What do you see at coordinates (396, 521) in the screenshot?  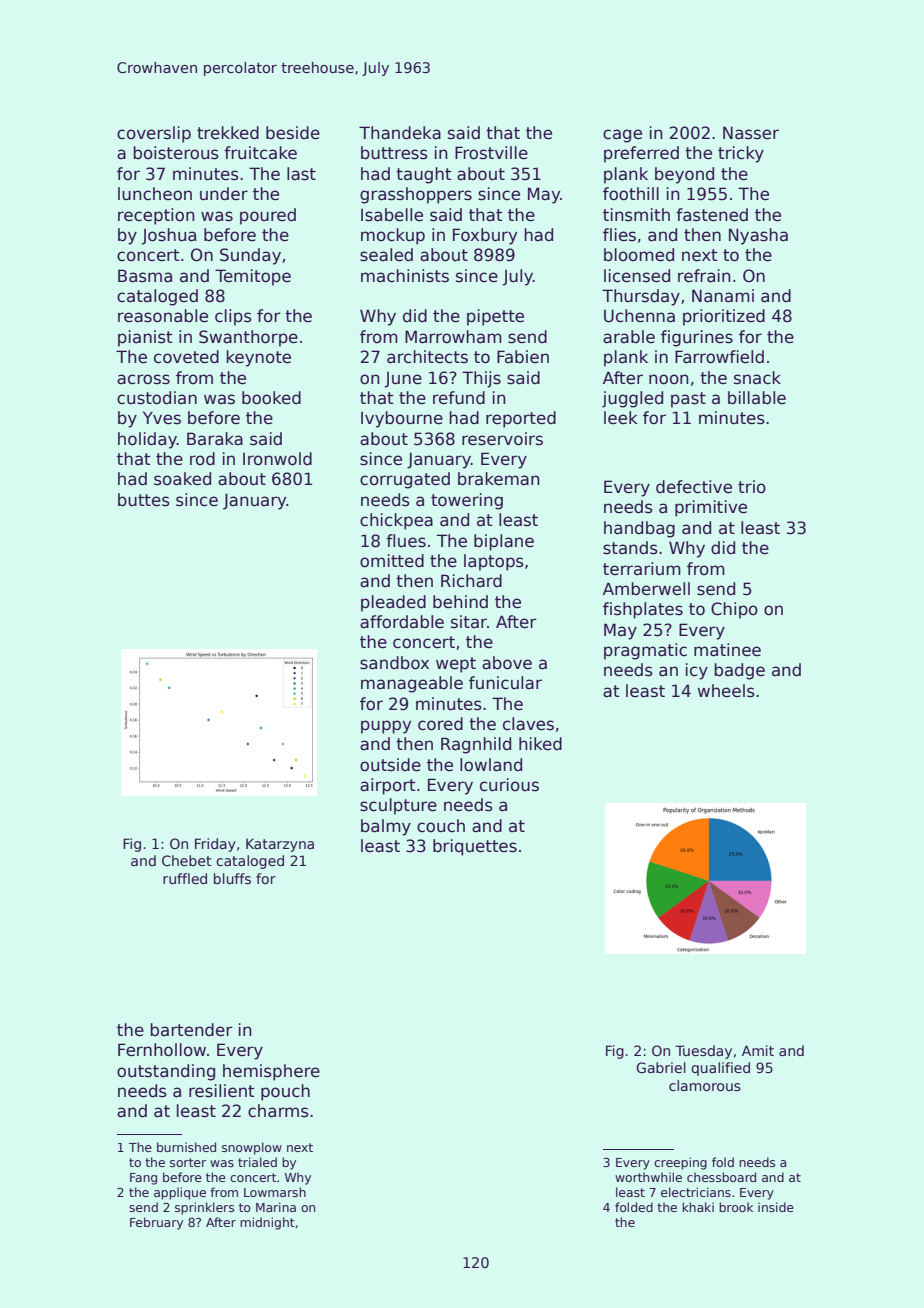 I see `chickpea` at bounding box center [396, 521].
